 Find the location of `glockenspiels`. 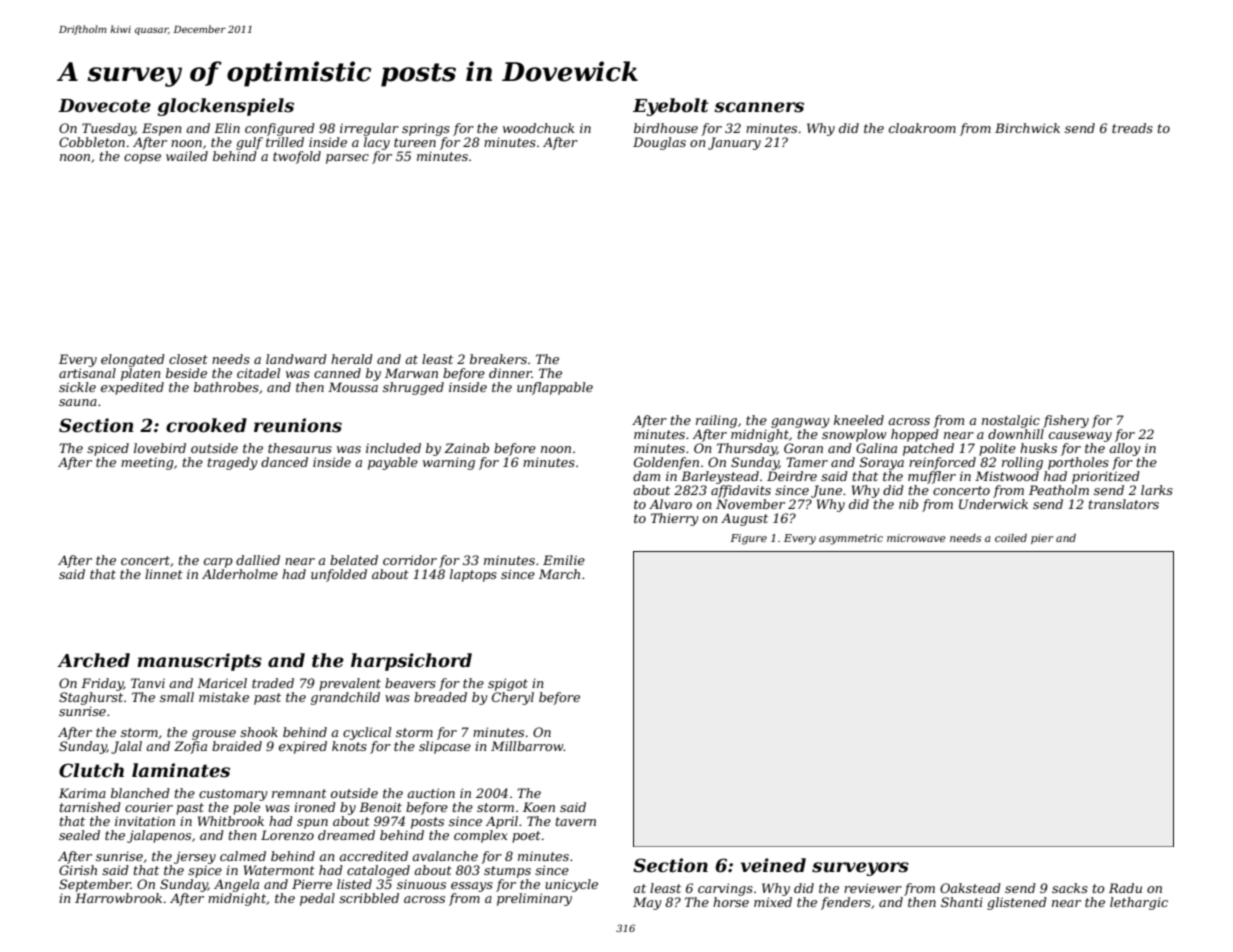

glockenspiels is located at coordinates (226, 107).
